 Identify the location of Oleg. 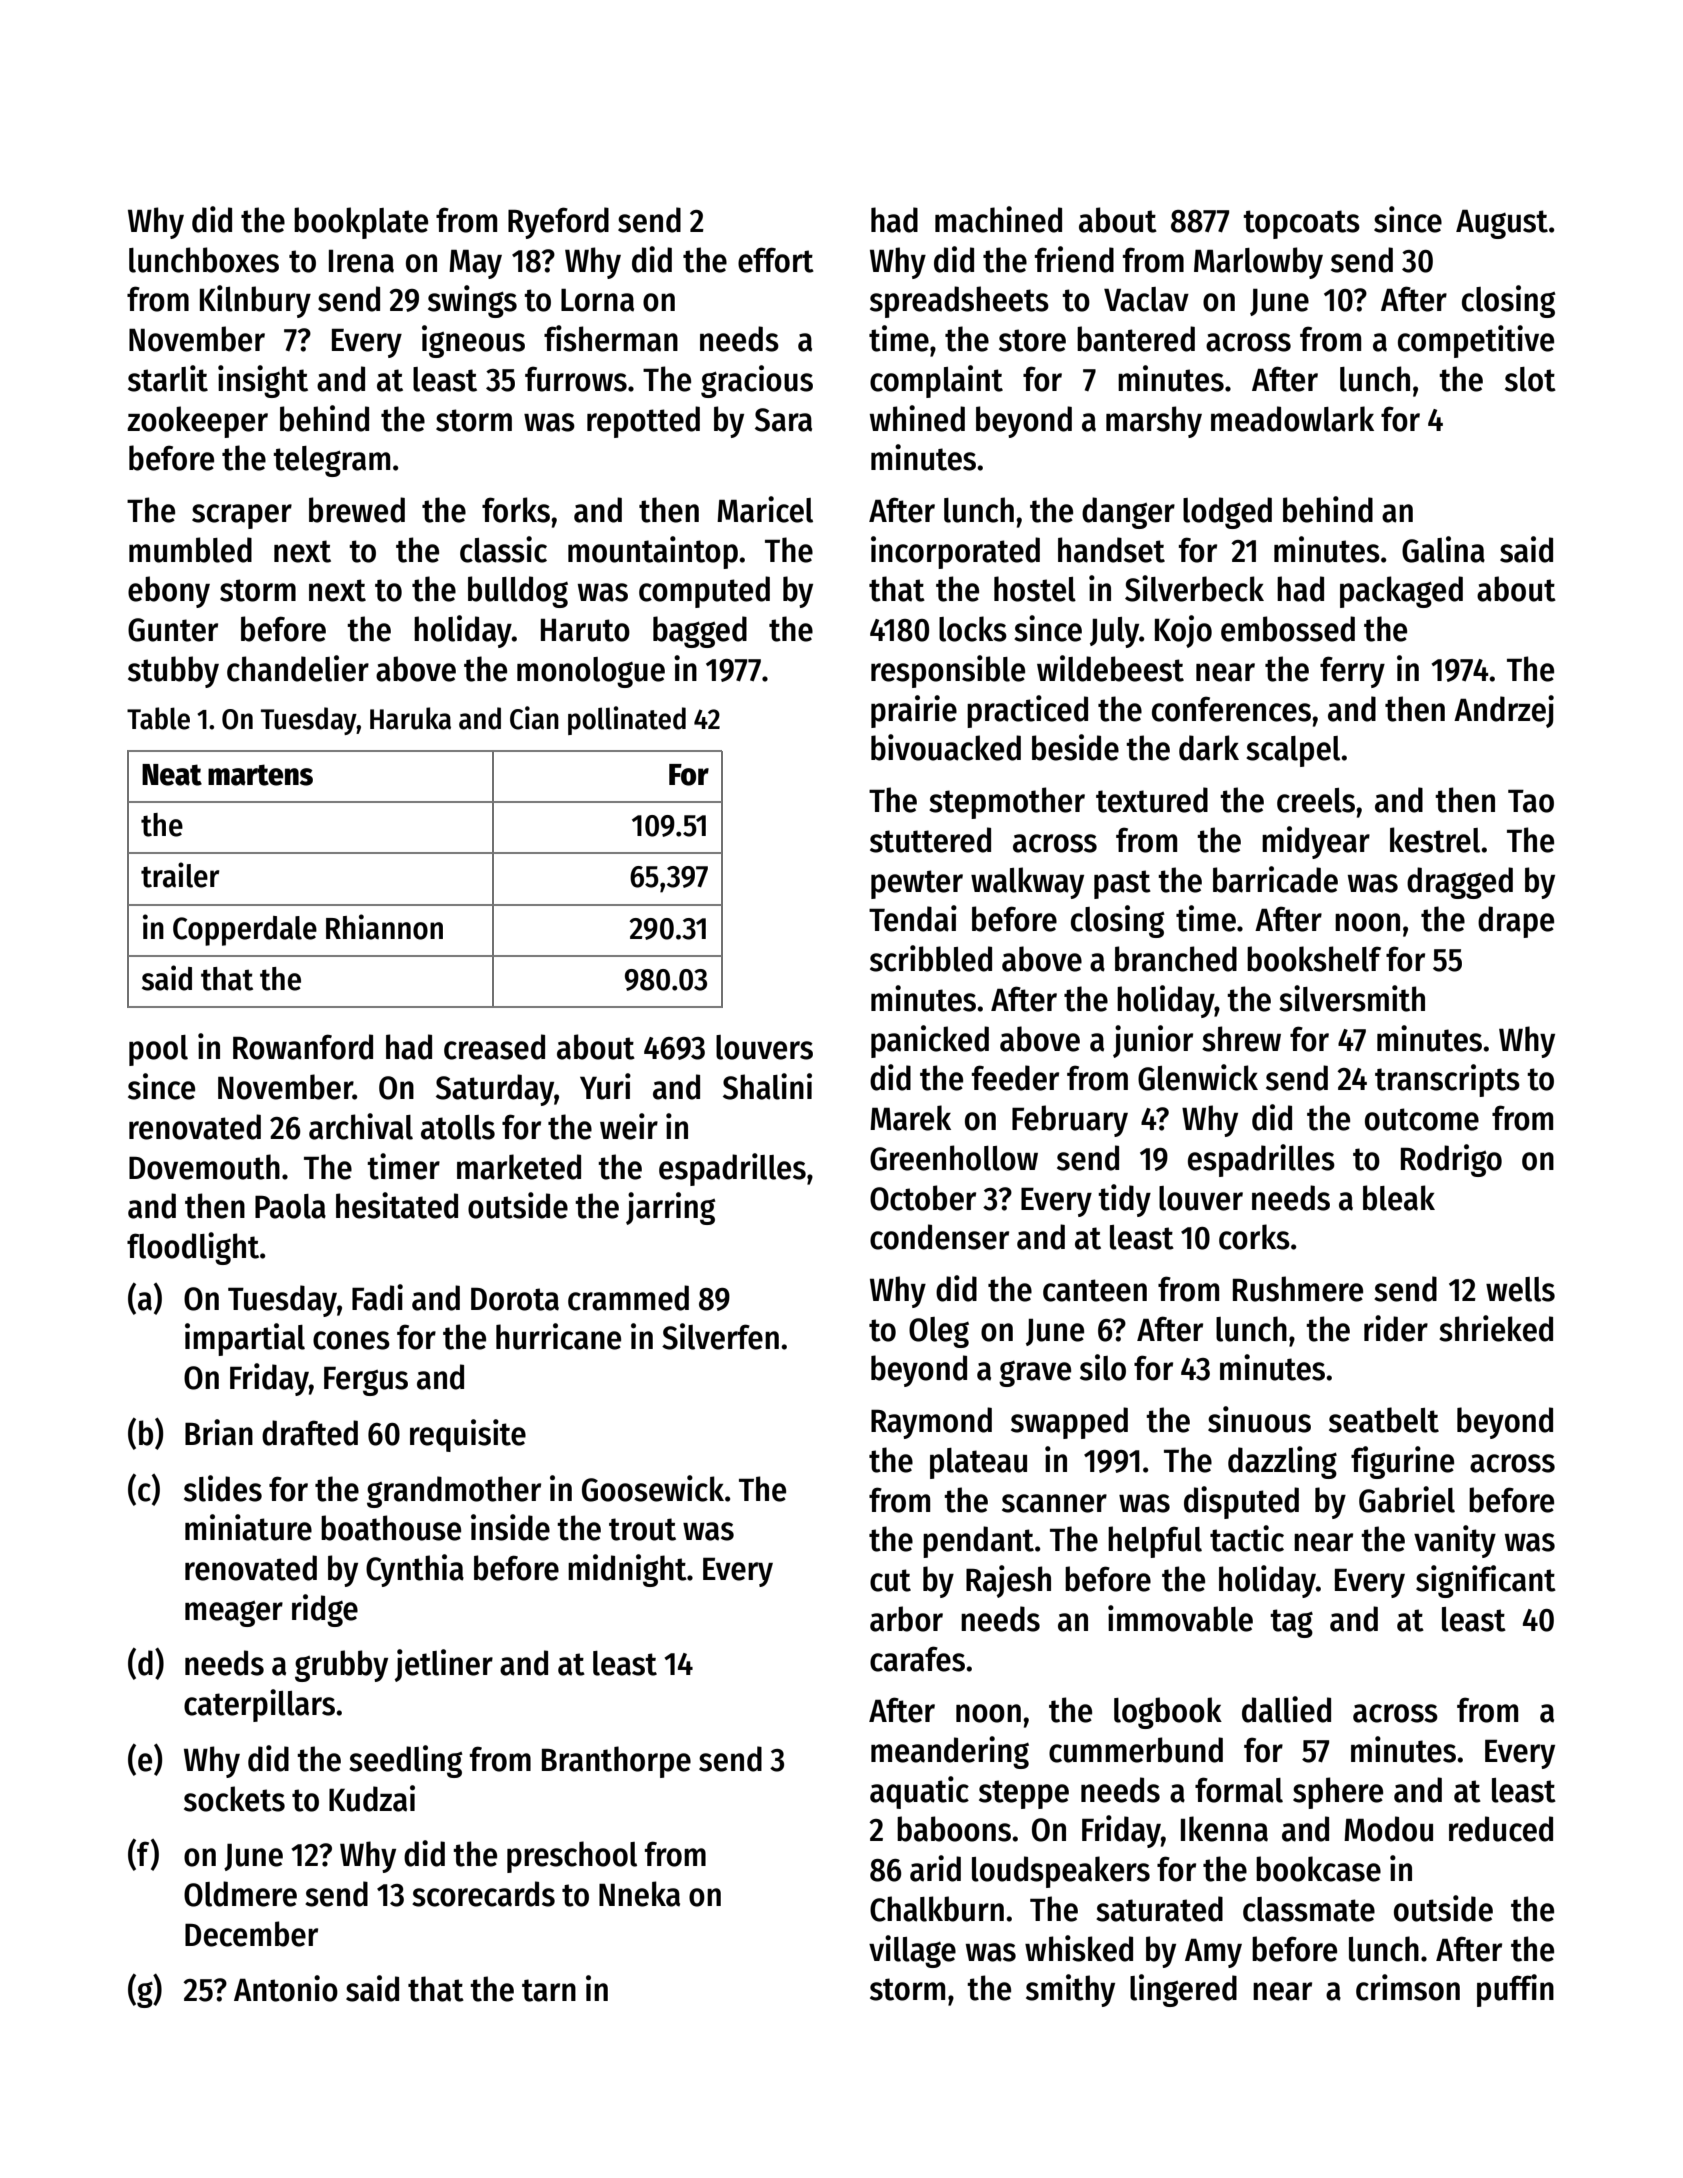
(939, 1332).
